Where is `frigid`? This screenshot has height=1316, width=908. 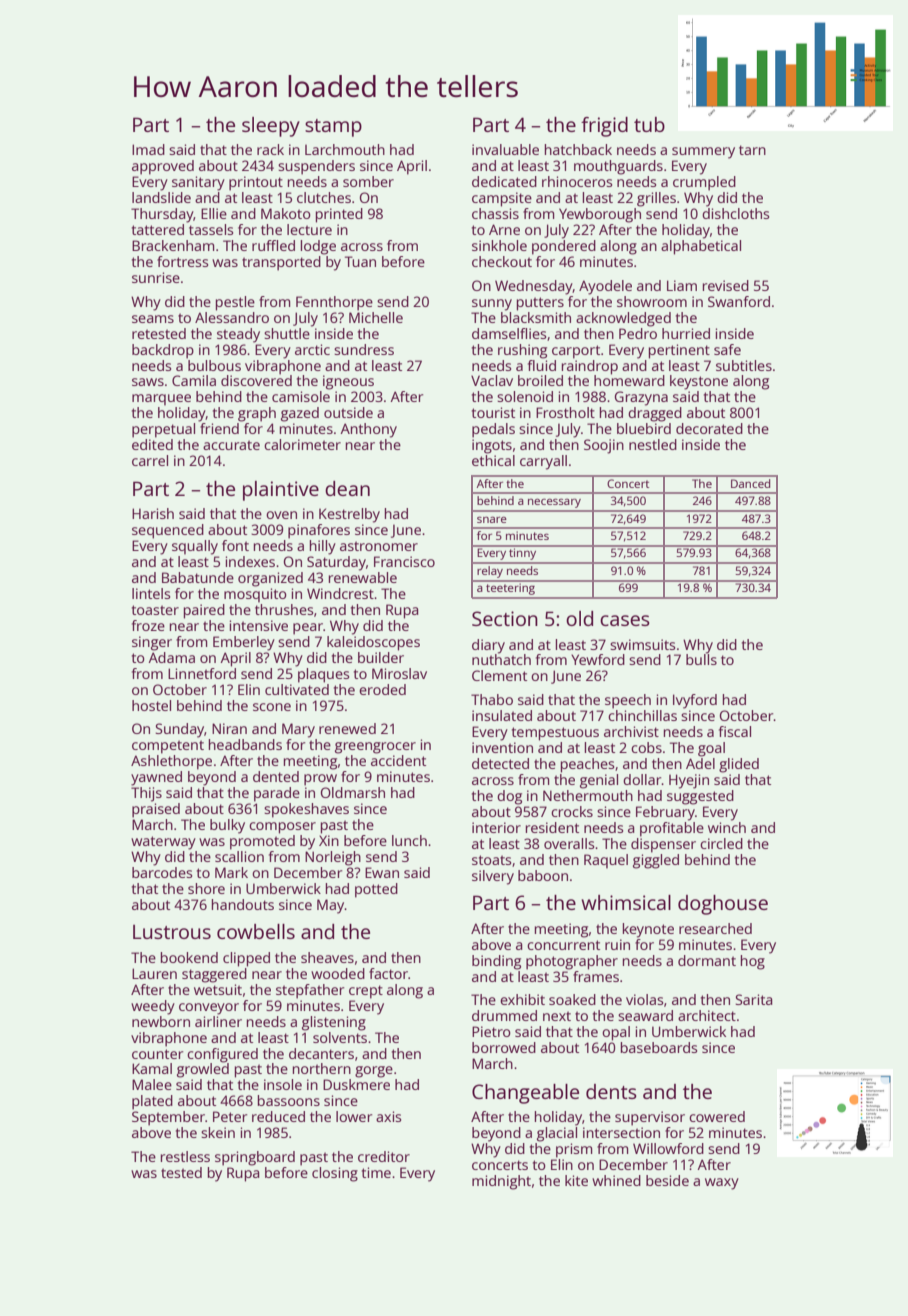
frigid is located at coordinates (604, 127).
